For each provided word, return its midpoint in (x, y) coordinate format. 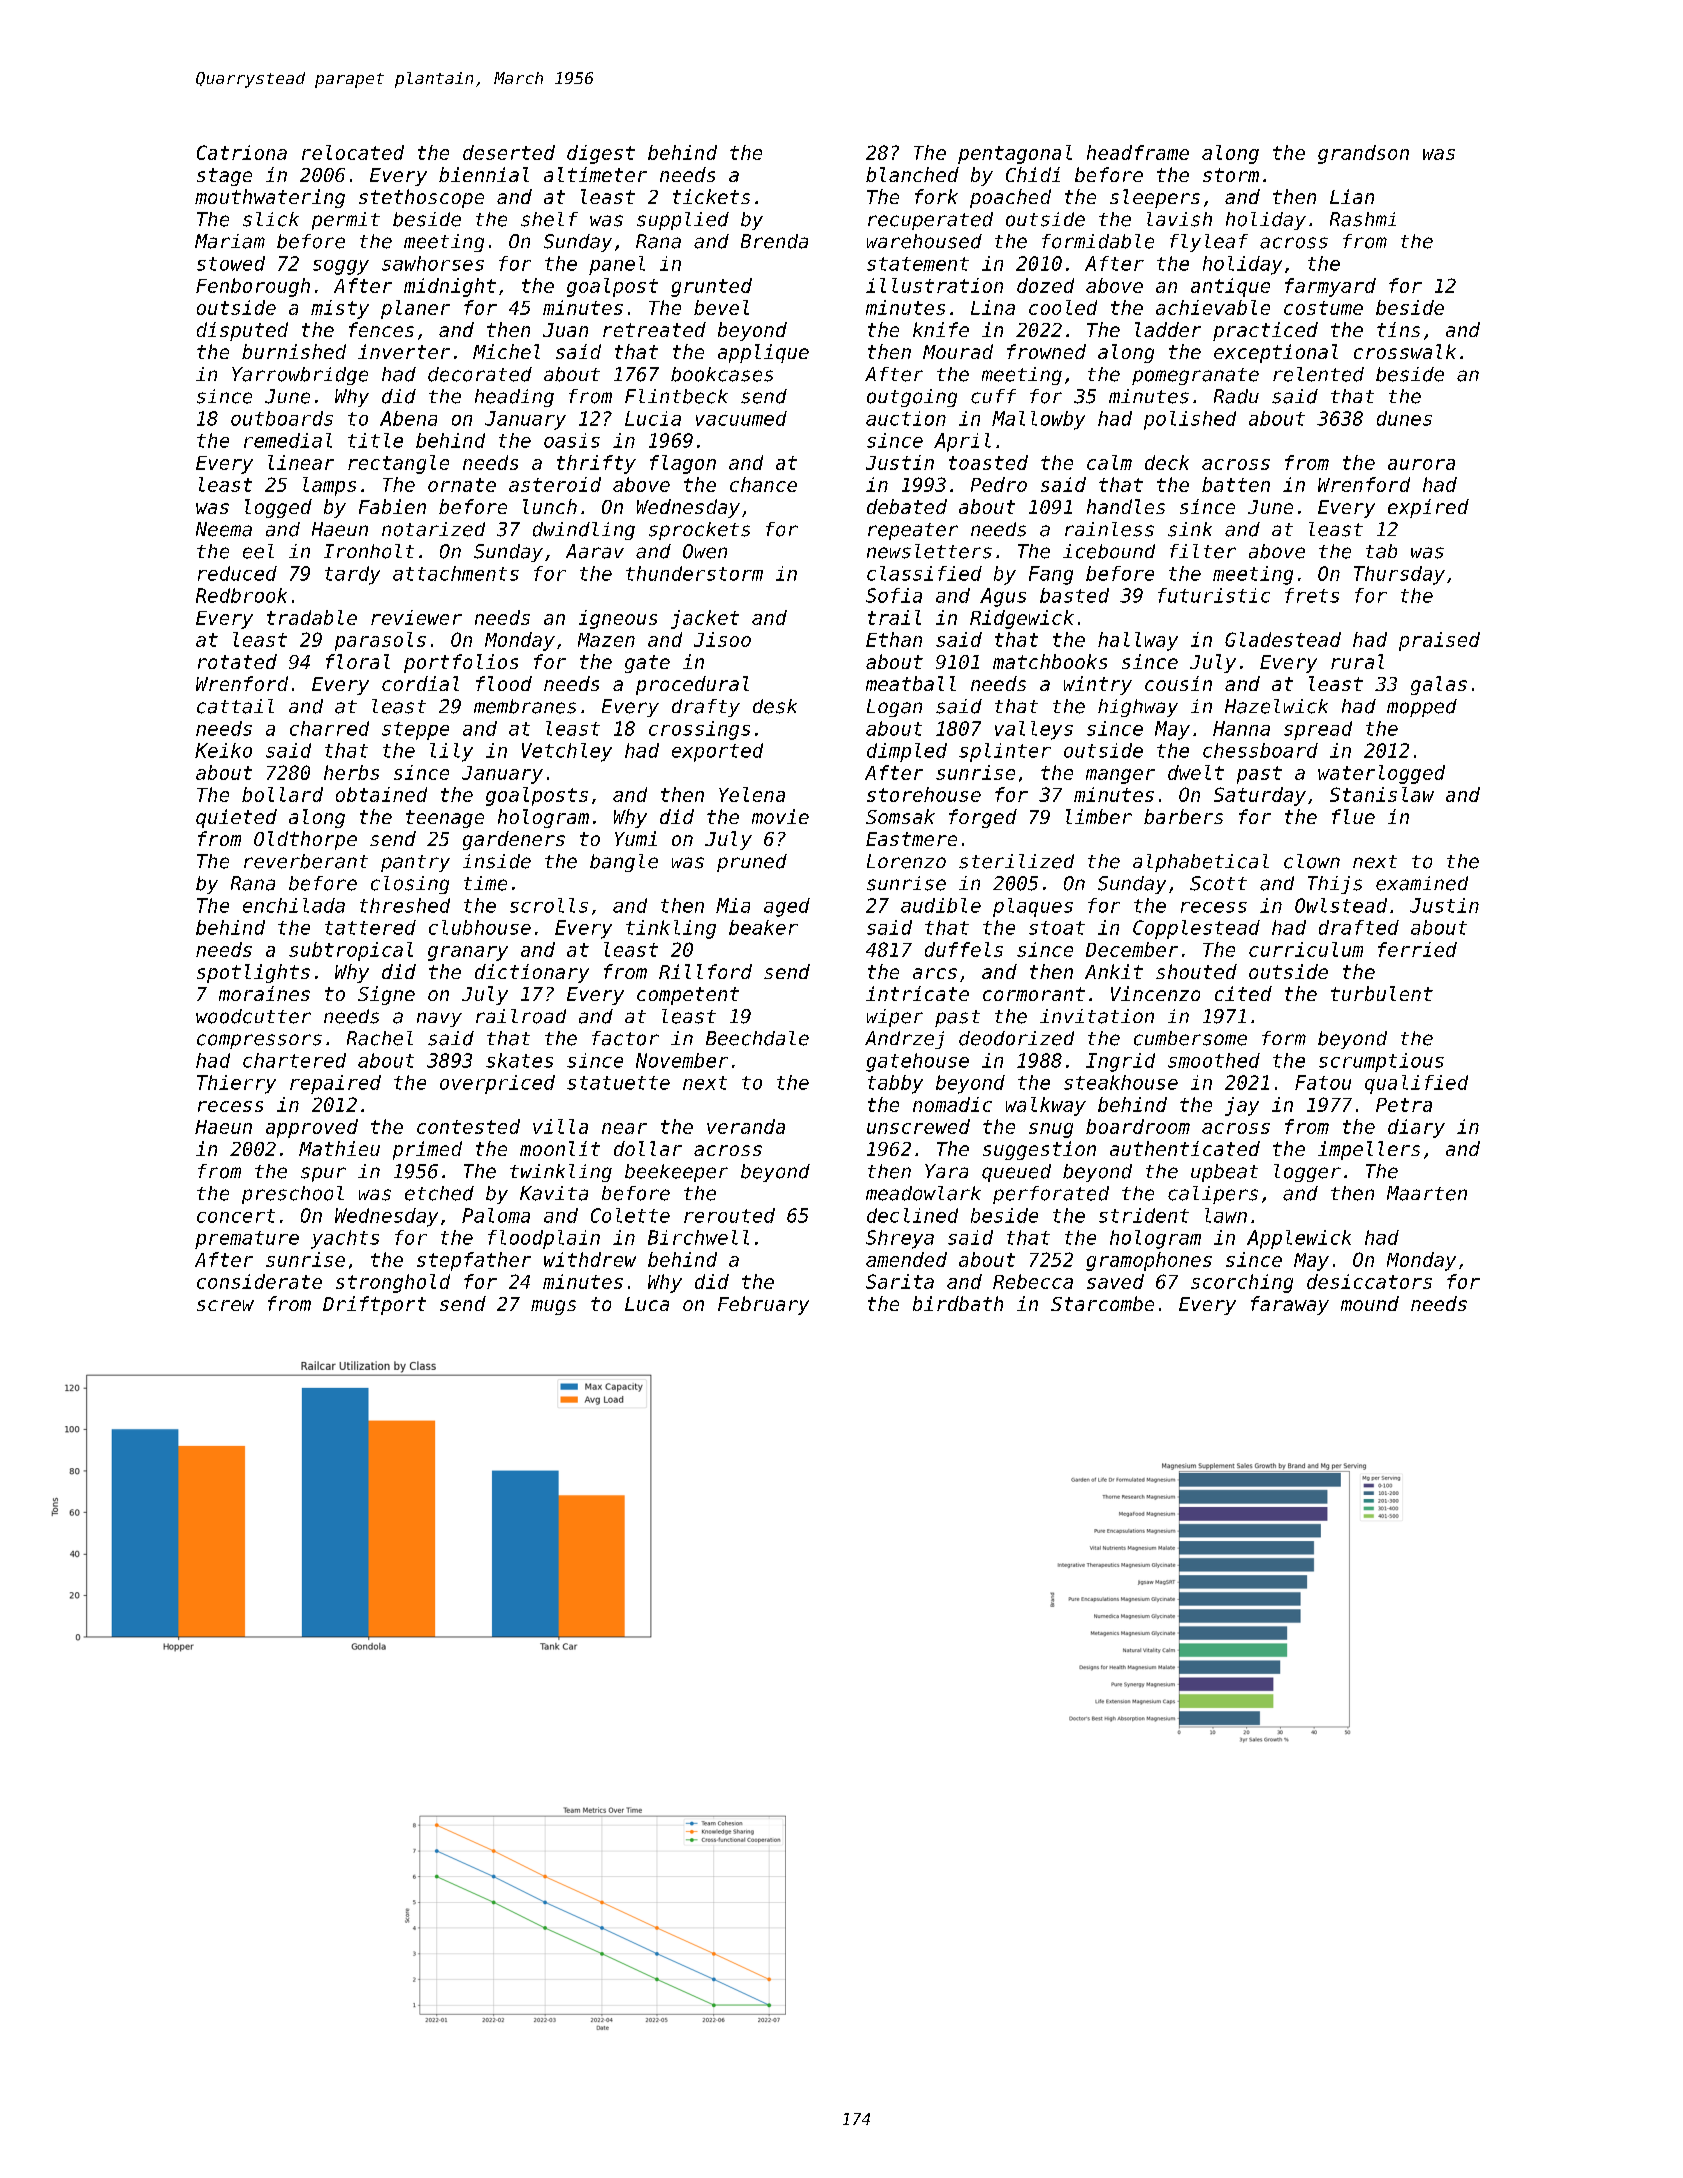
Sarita (900, 1281)
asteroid (555, 484)
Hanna (1241, 728)
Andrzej (904, 1040)
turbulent (1382, 993)
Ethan (894, 639)
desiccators (1369, 1281)
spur (323, 1174)
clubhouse (480, 927)
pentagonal (1015, 154)
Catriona (242, 152)
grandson (1363, 154)
